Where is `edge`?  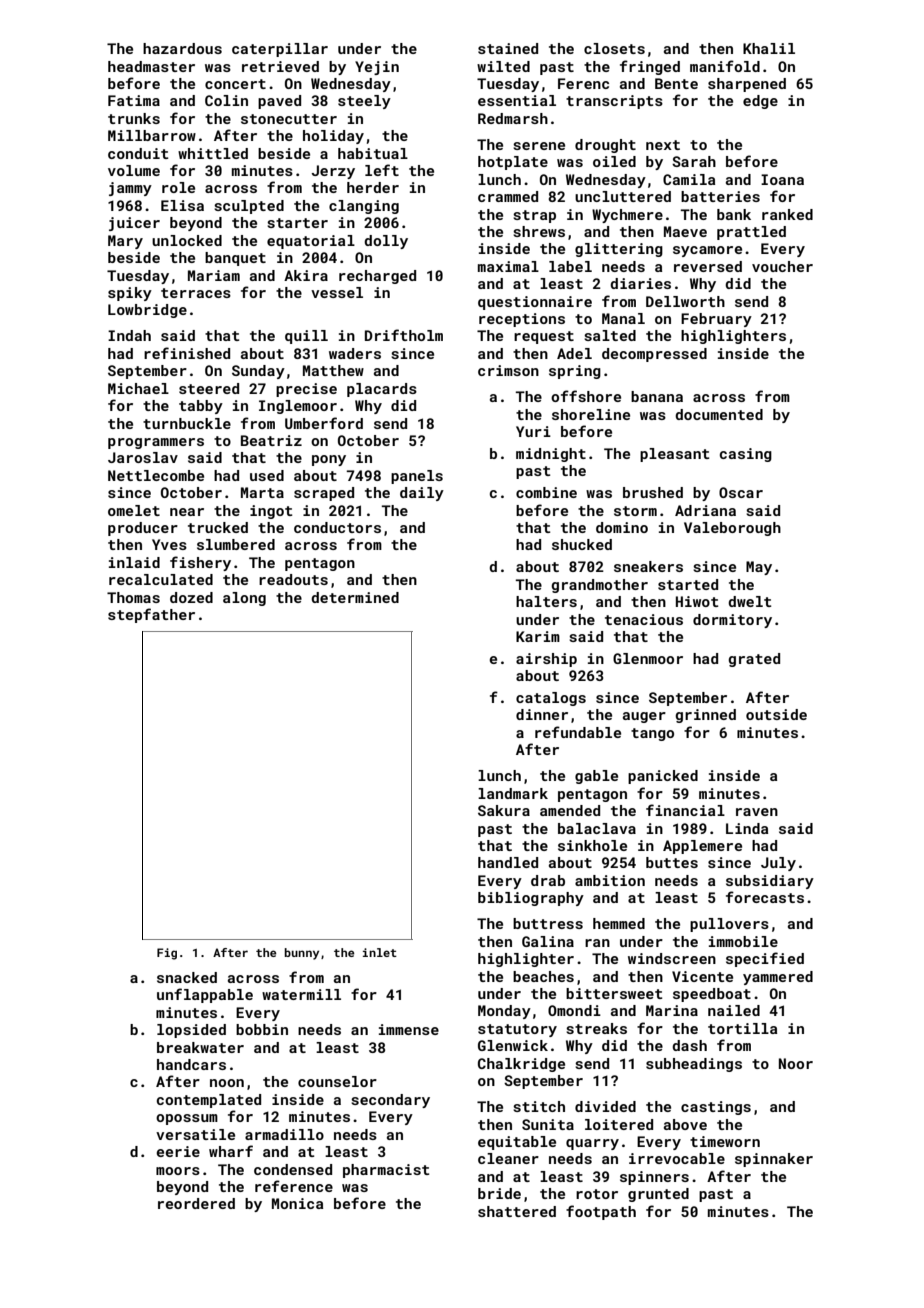
edge is located at coordinates (760, 102).
